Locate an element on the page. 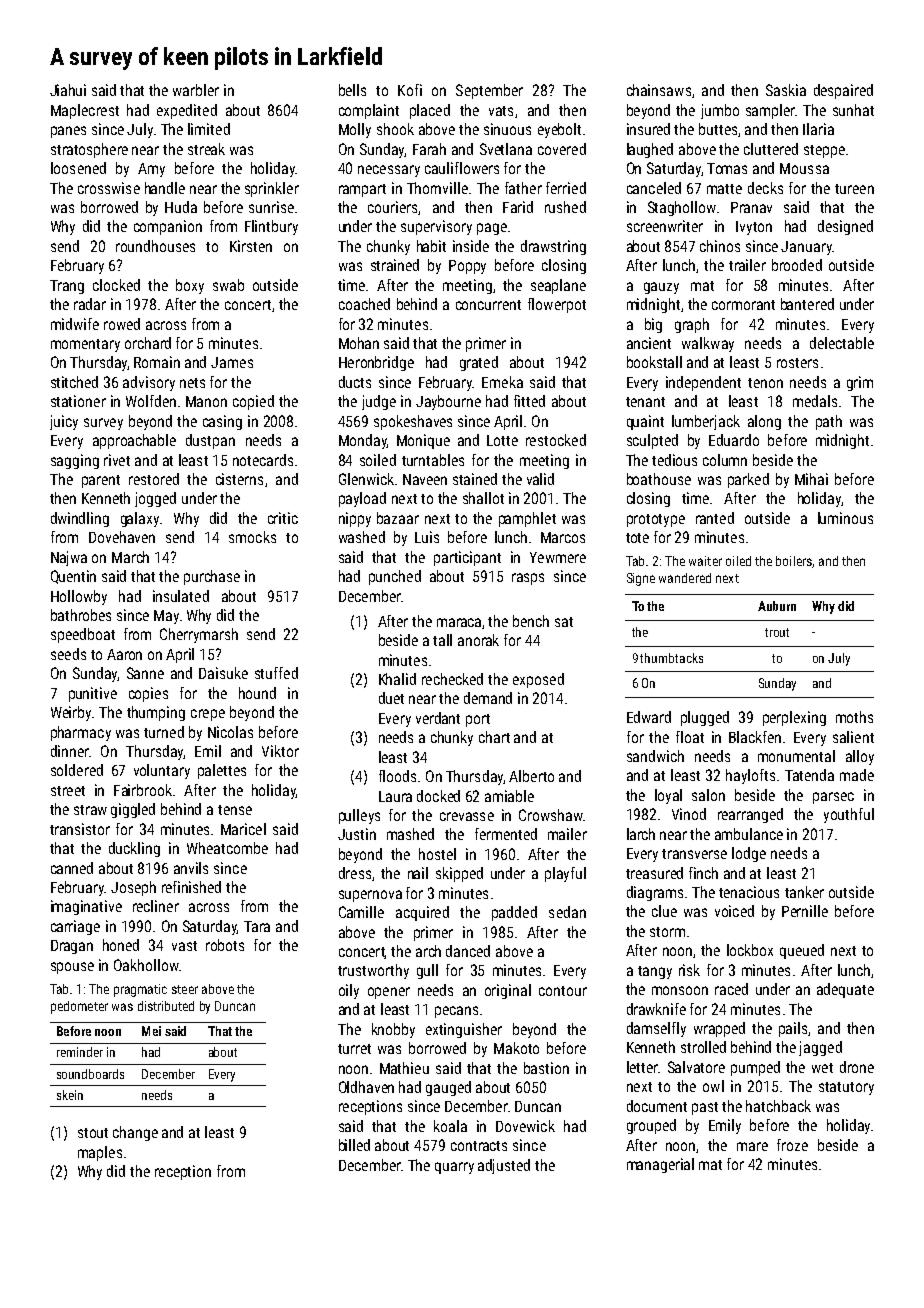 The height and width of the page is (1308, 924). canned is located at coordinates (72, 868).
